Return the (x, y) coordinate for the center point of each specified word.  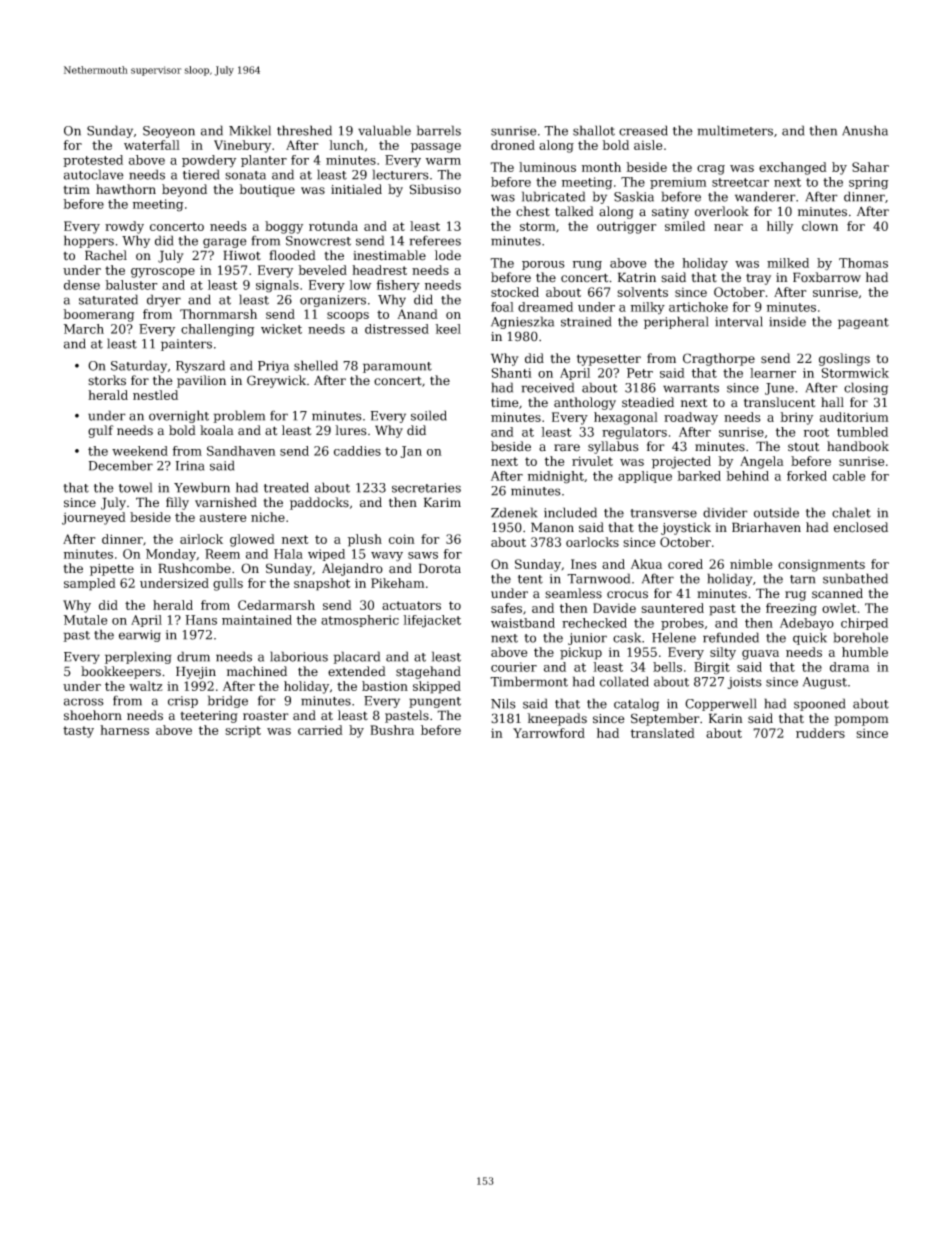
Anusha (865, 130)
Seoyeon (169, 132)
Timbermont (529, 681)
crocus (627, 595)
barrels (439, 130)
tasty (78, 732)
